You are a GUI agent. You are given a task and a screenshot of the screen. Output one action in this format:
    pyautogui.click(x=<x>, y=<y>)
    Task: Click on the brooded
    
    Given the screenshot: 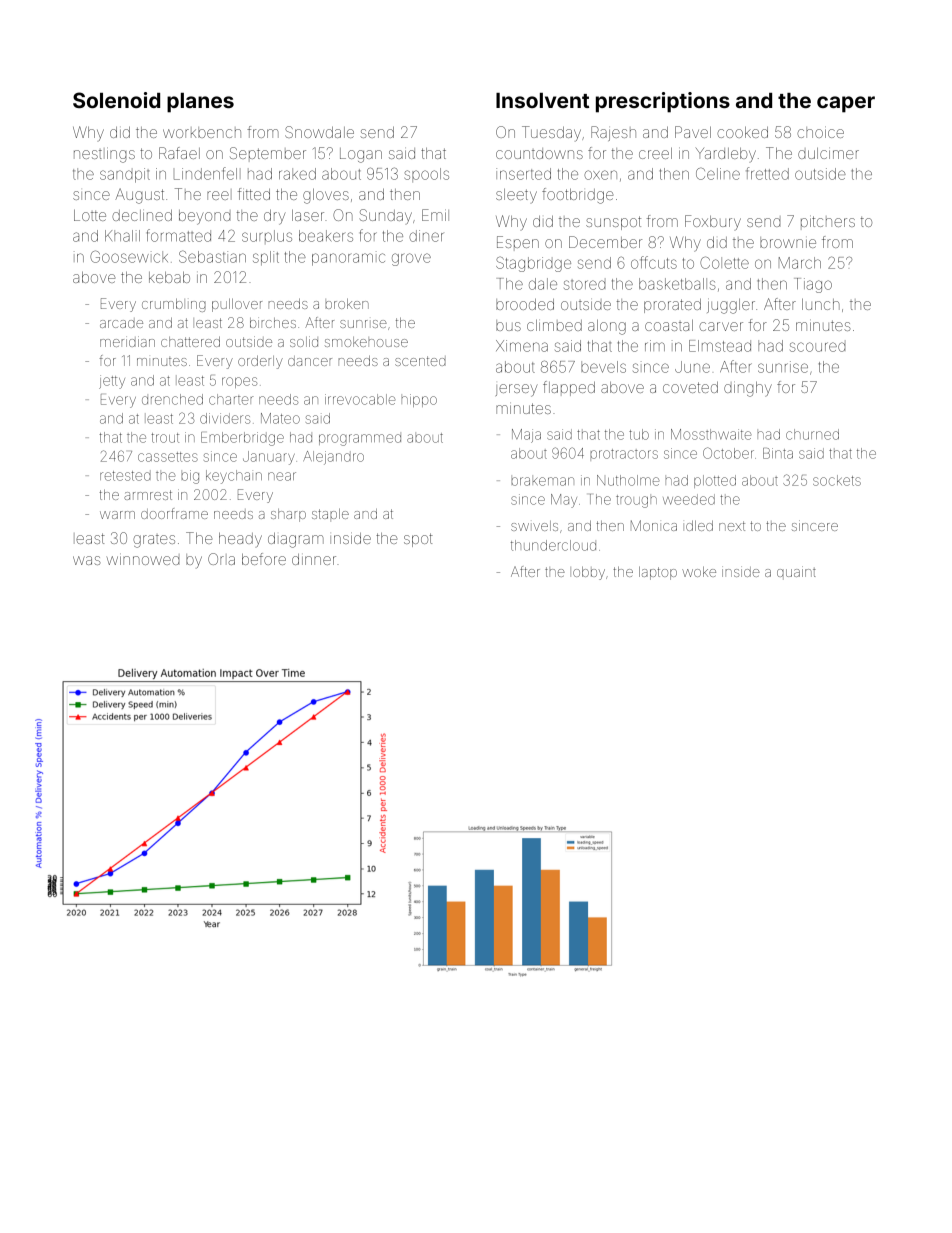 What is the action you would take?
    pyautogui.click(x=525, y=304)
